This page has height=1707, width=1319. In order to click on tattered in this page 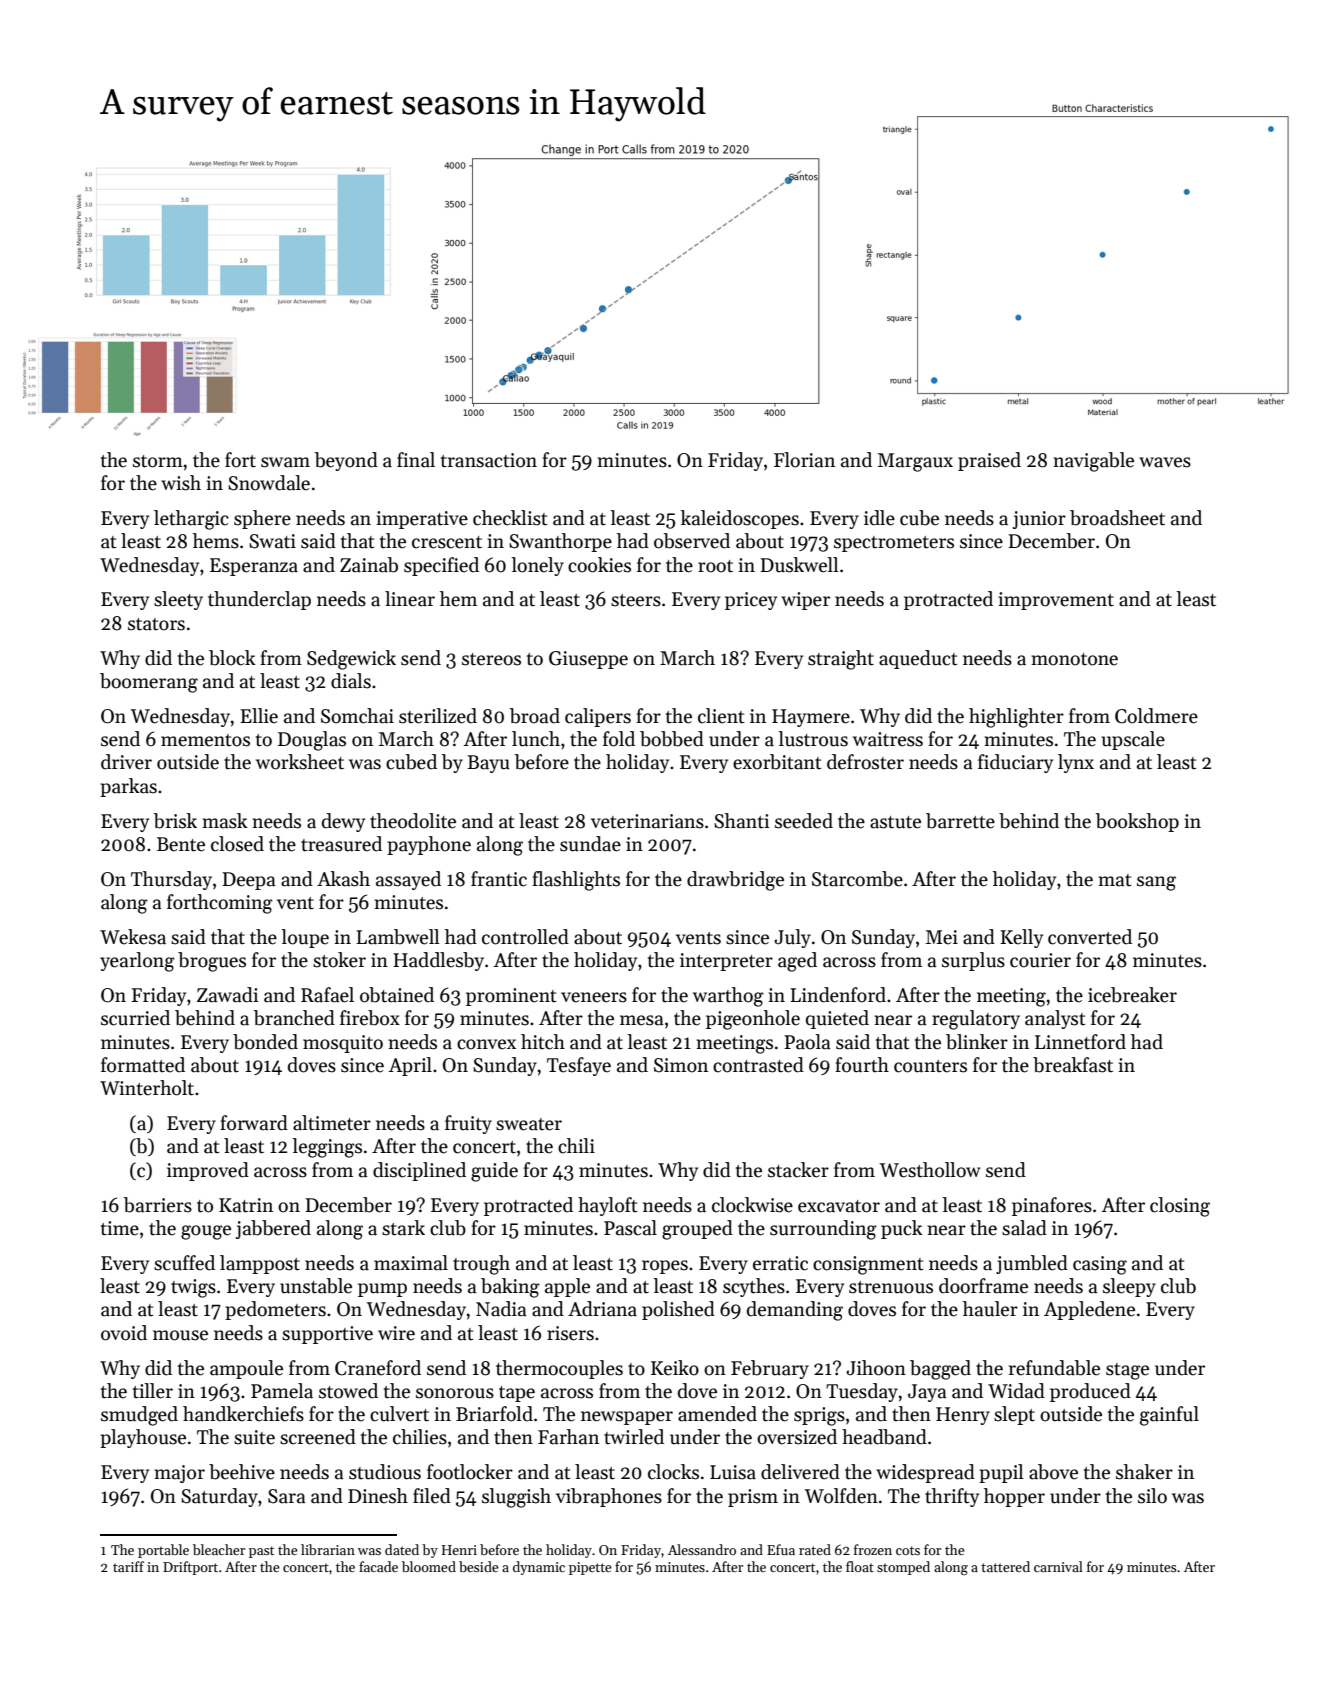, I will do `click(1005, 1566)`.
